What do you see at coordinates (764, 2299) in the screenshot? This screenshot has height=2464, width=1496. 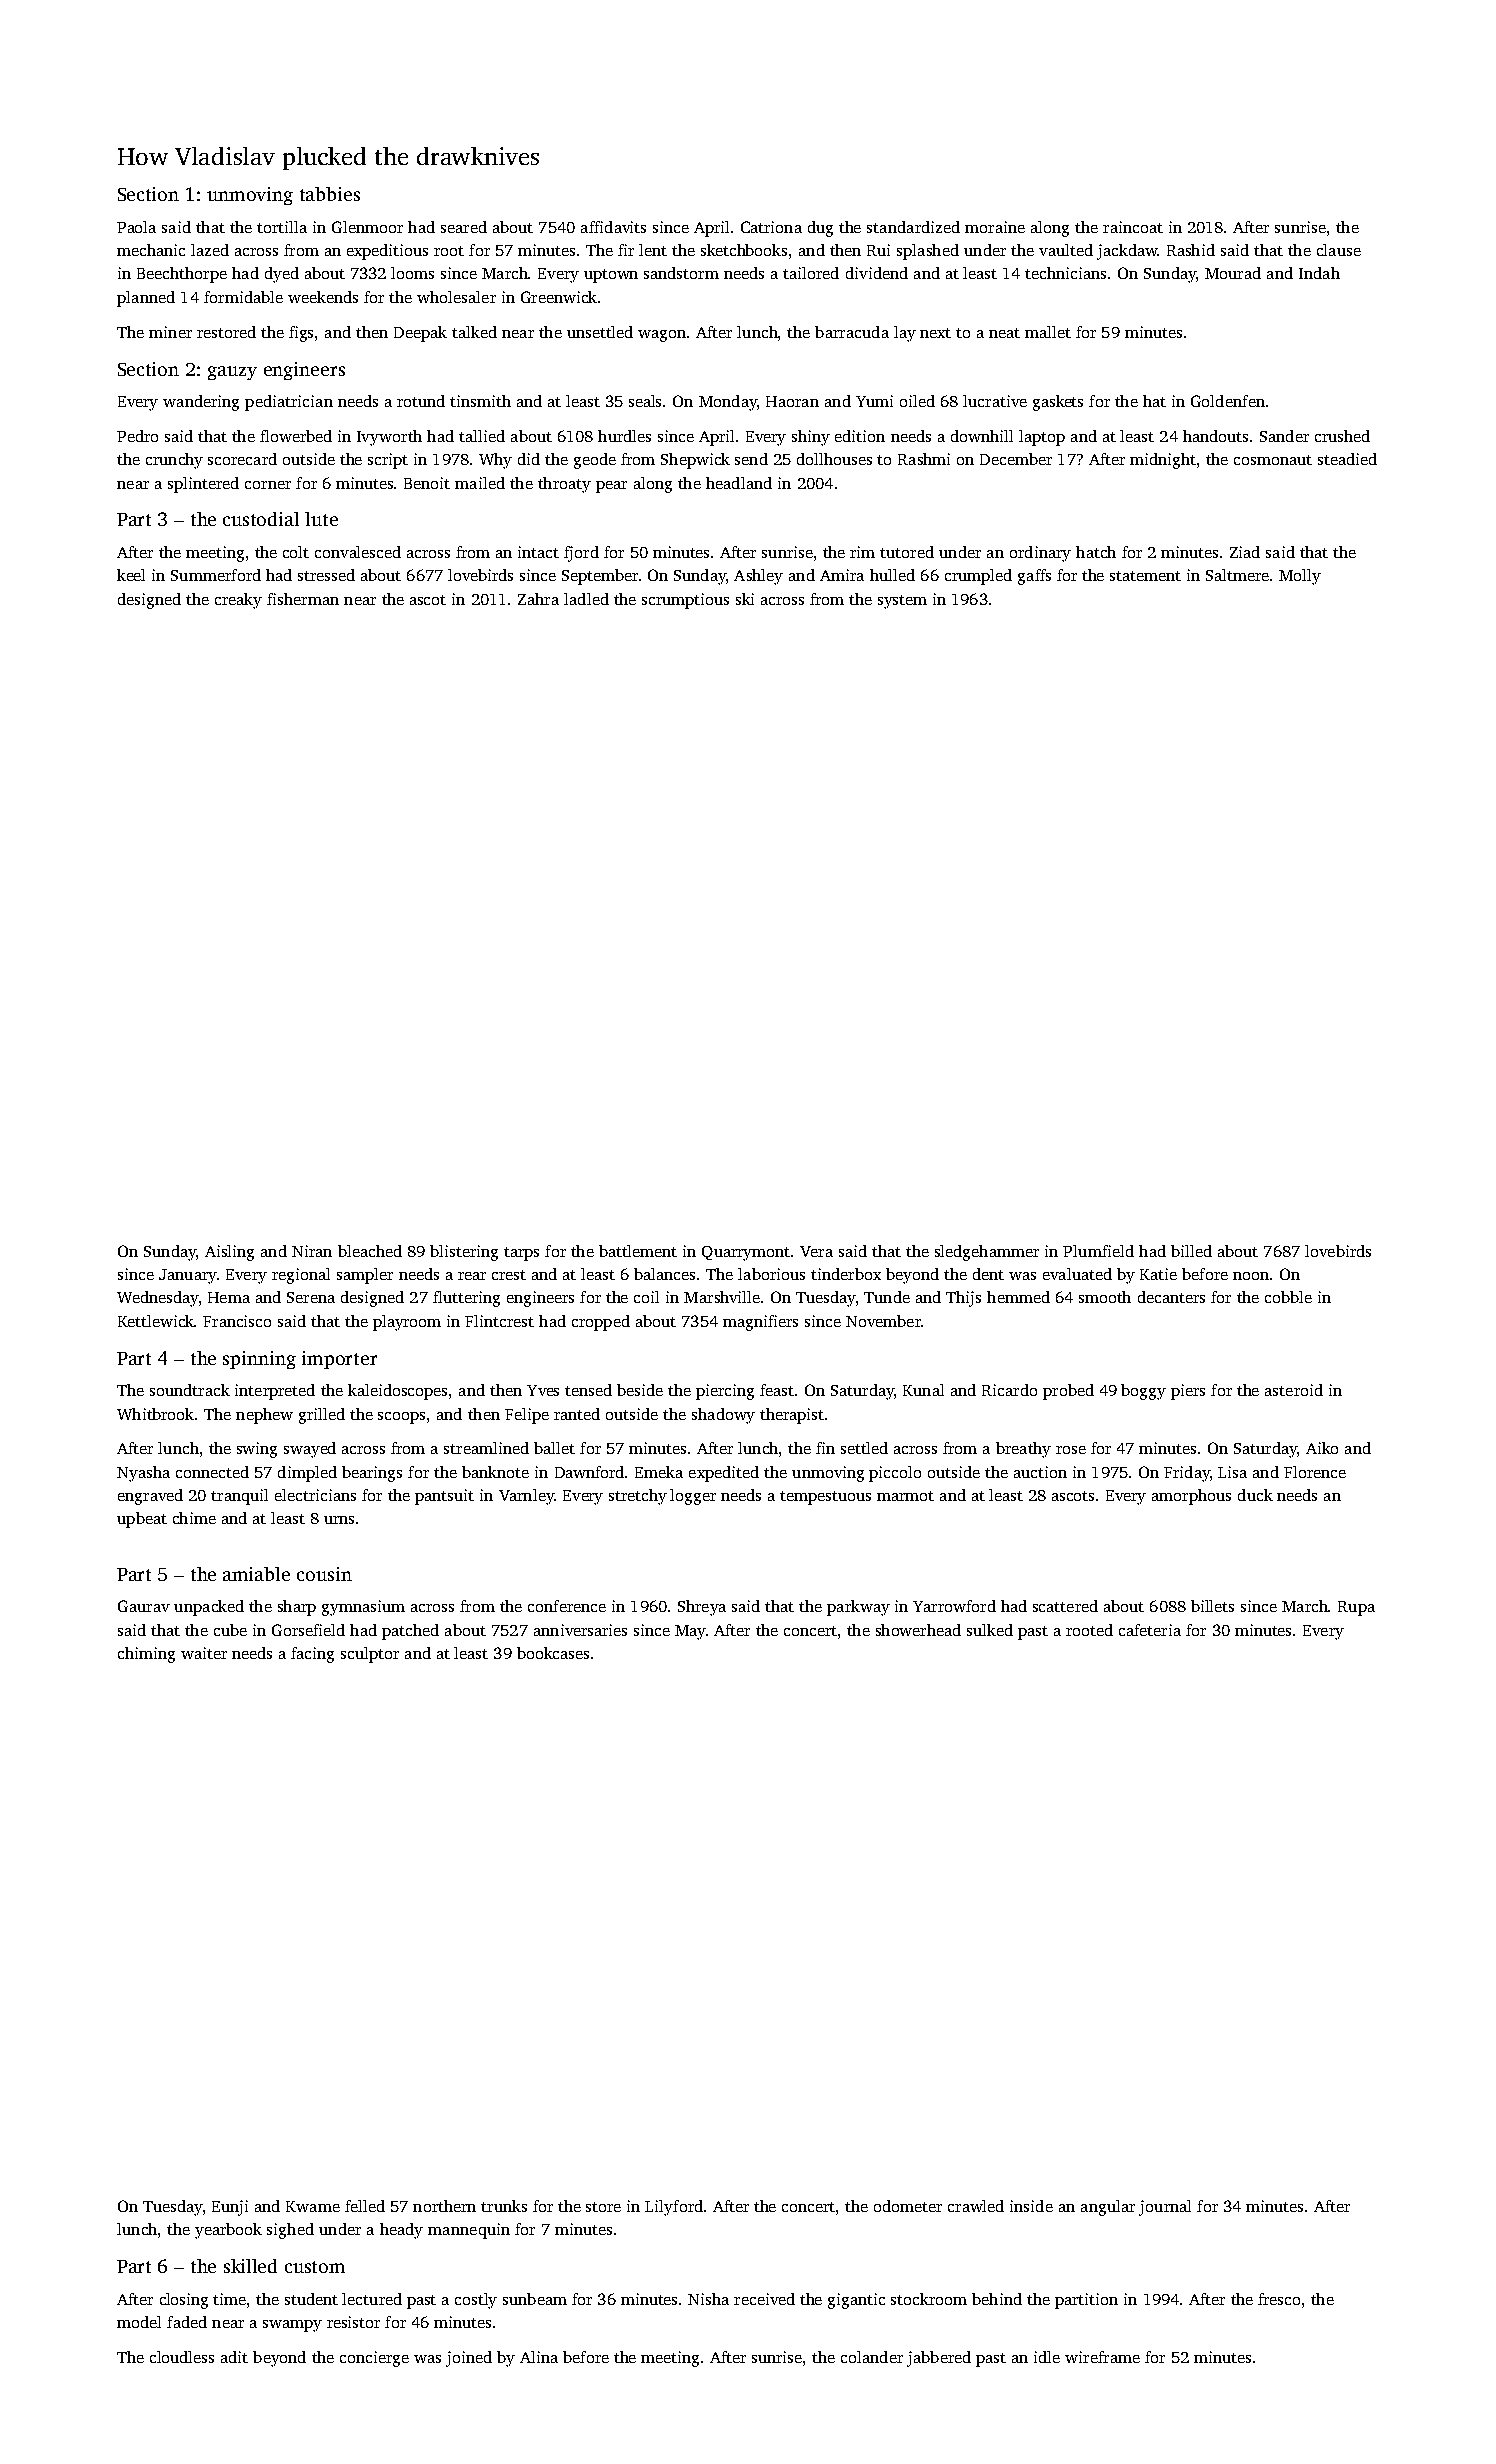 I see `received` at bounding box center [764, 2299].
